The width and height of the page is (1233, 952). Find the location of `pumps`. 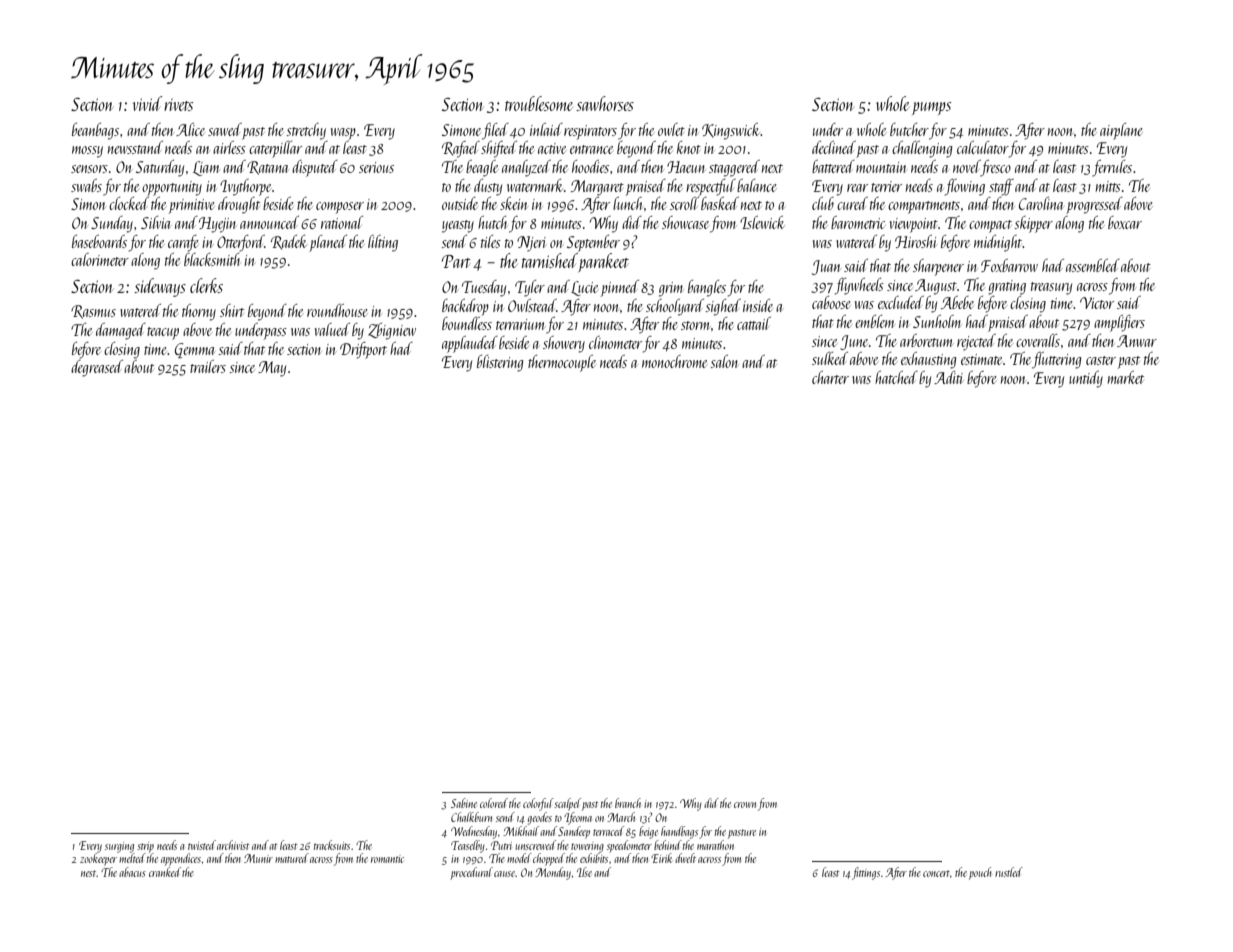

pumps is located at coordinates (931, 108).
